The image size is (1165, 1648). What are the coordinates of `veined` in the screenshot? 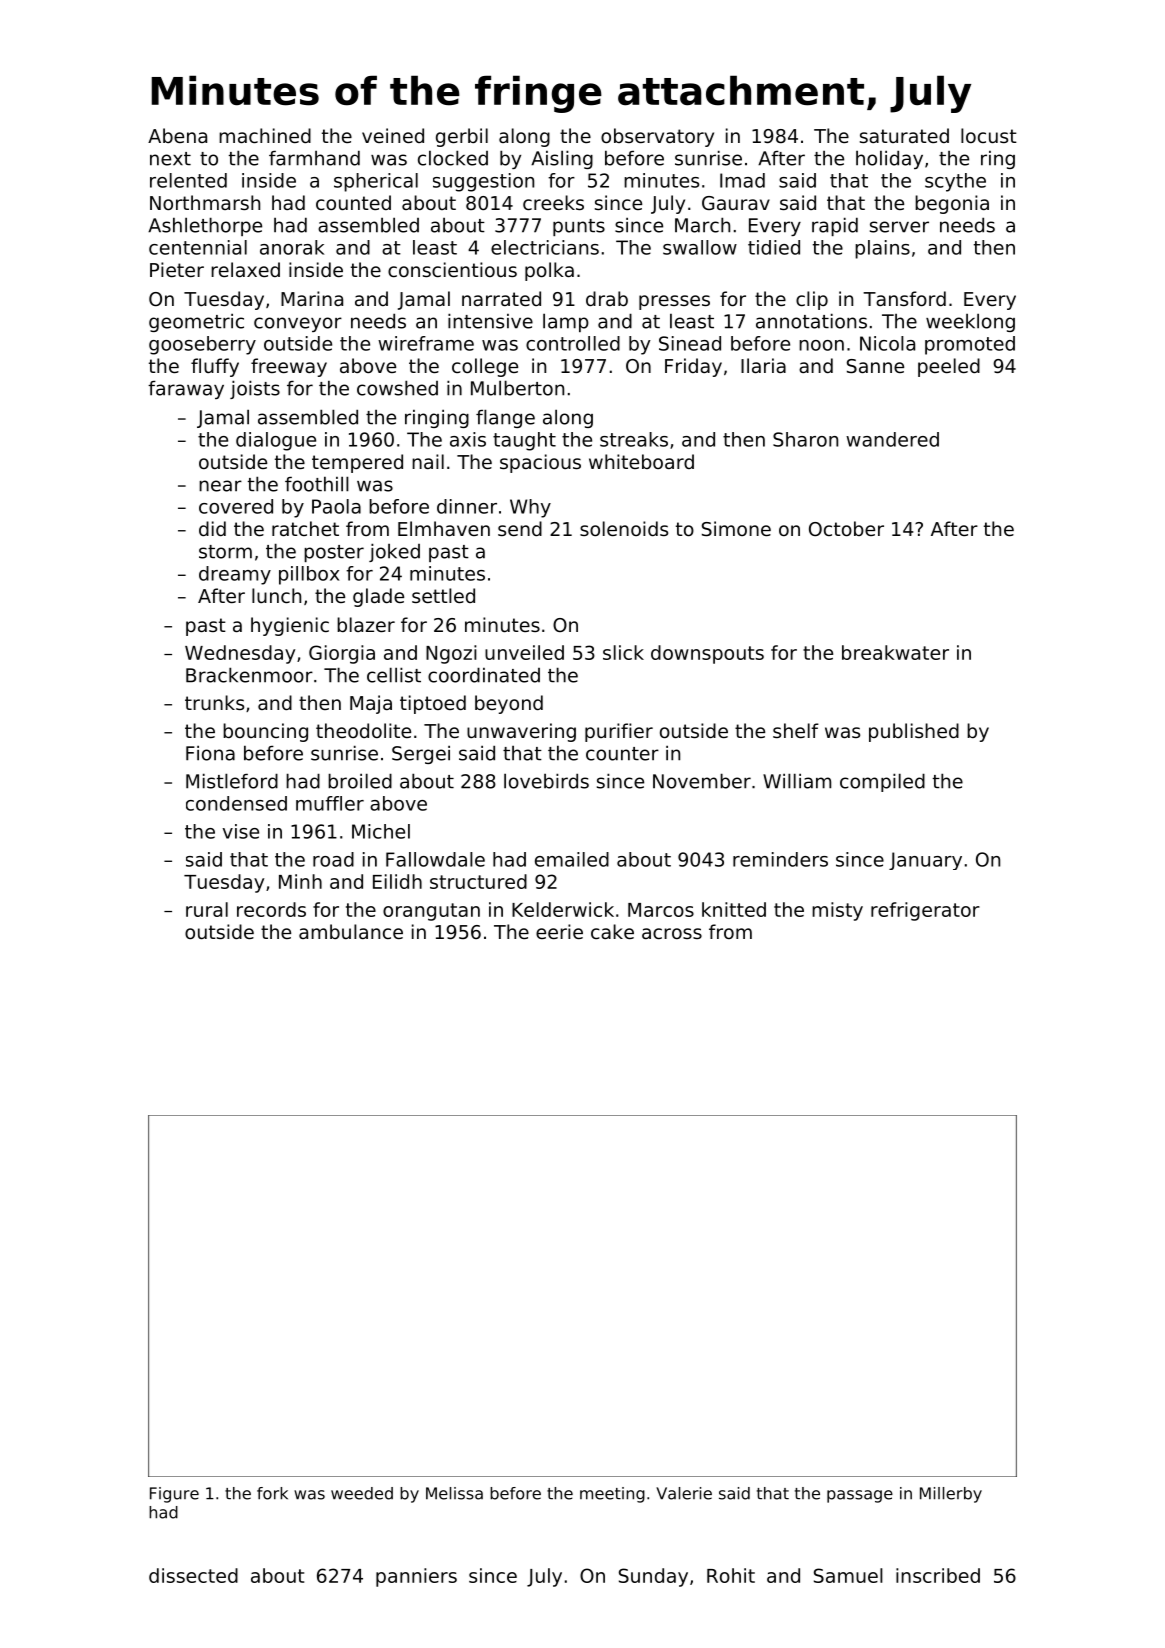 It's located at (393, 135).
